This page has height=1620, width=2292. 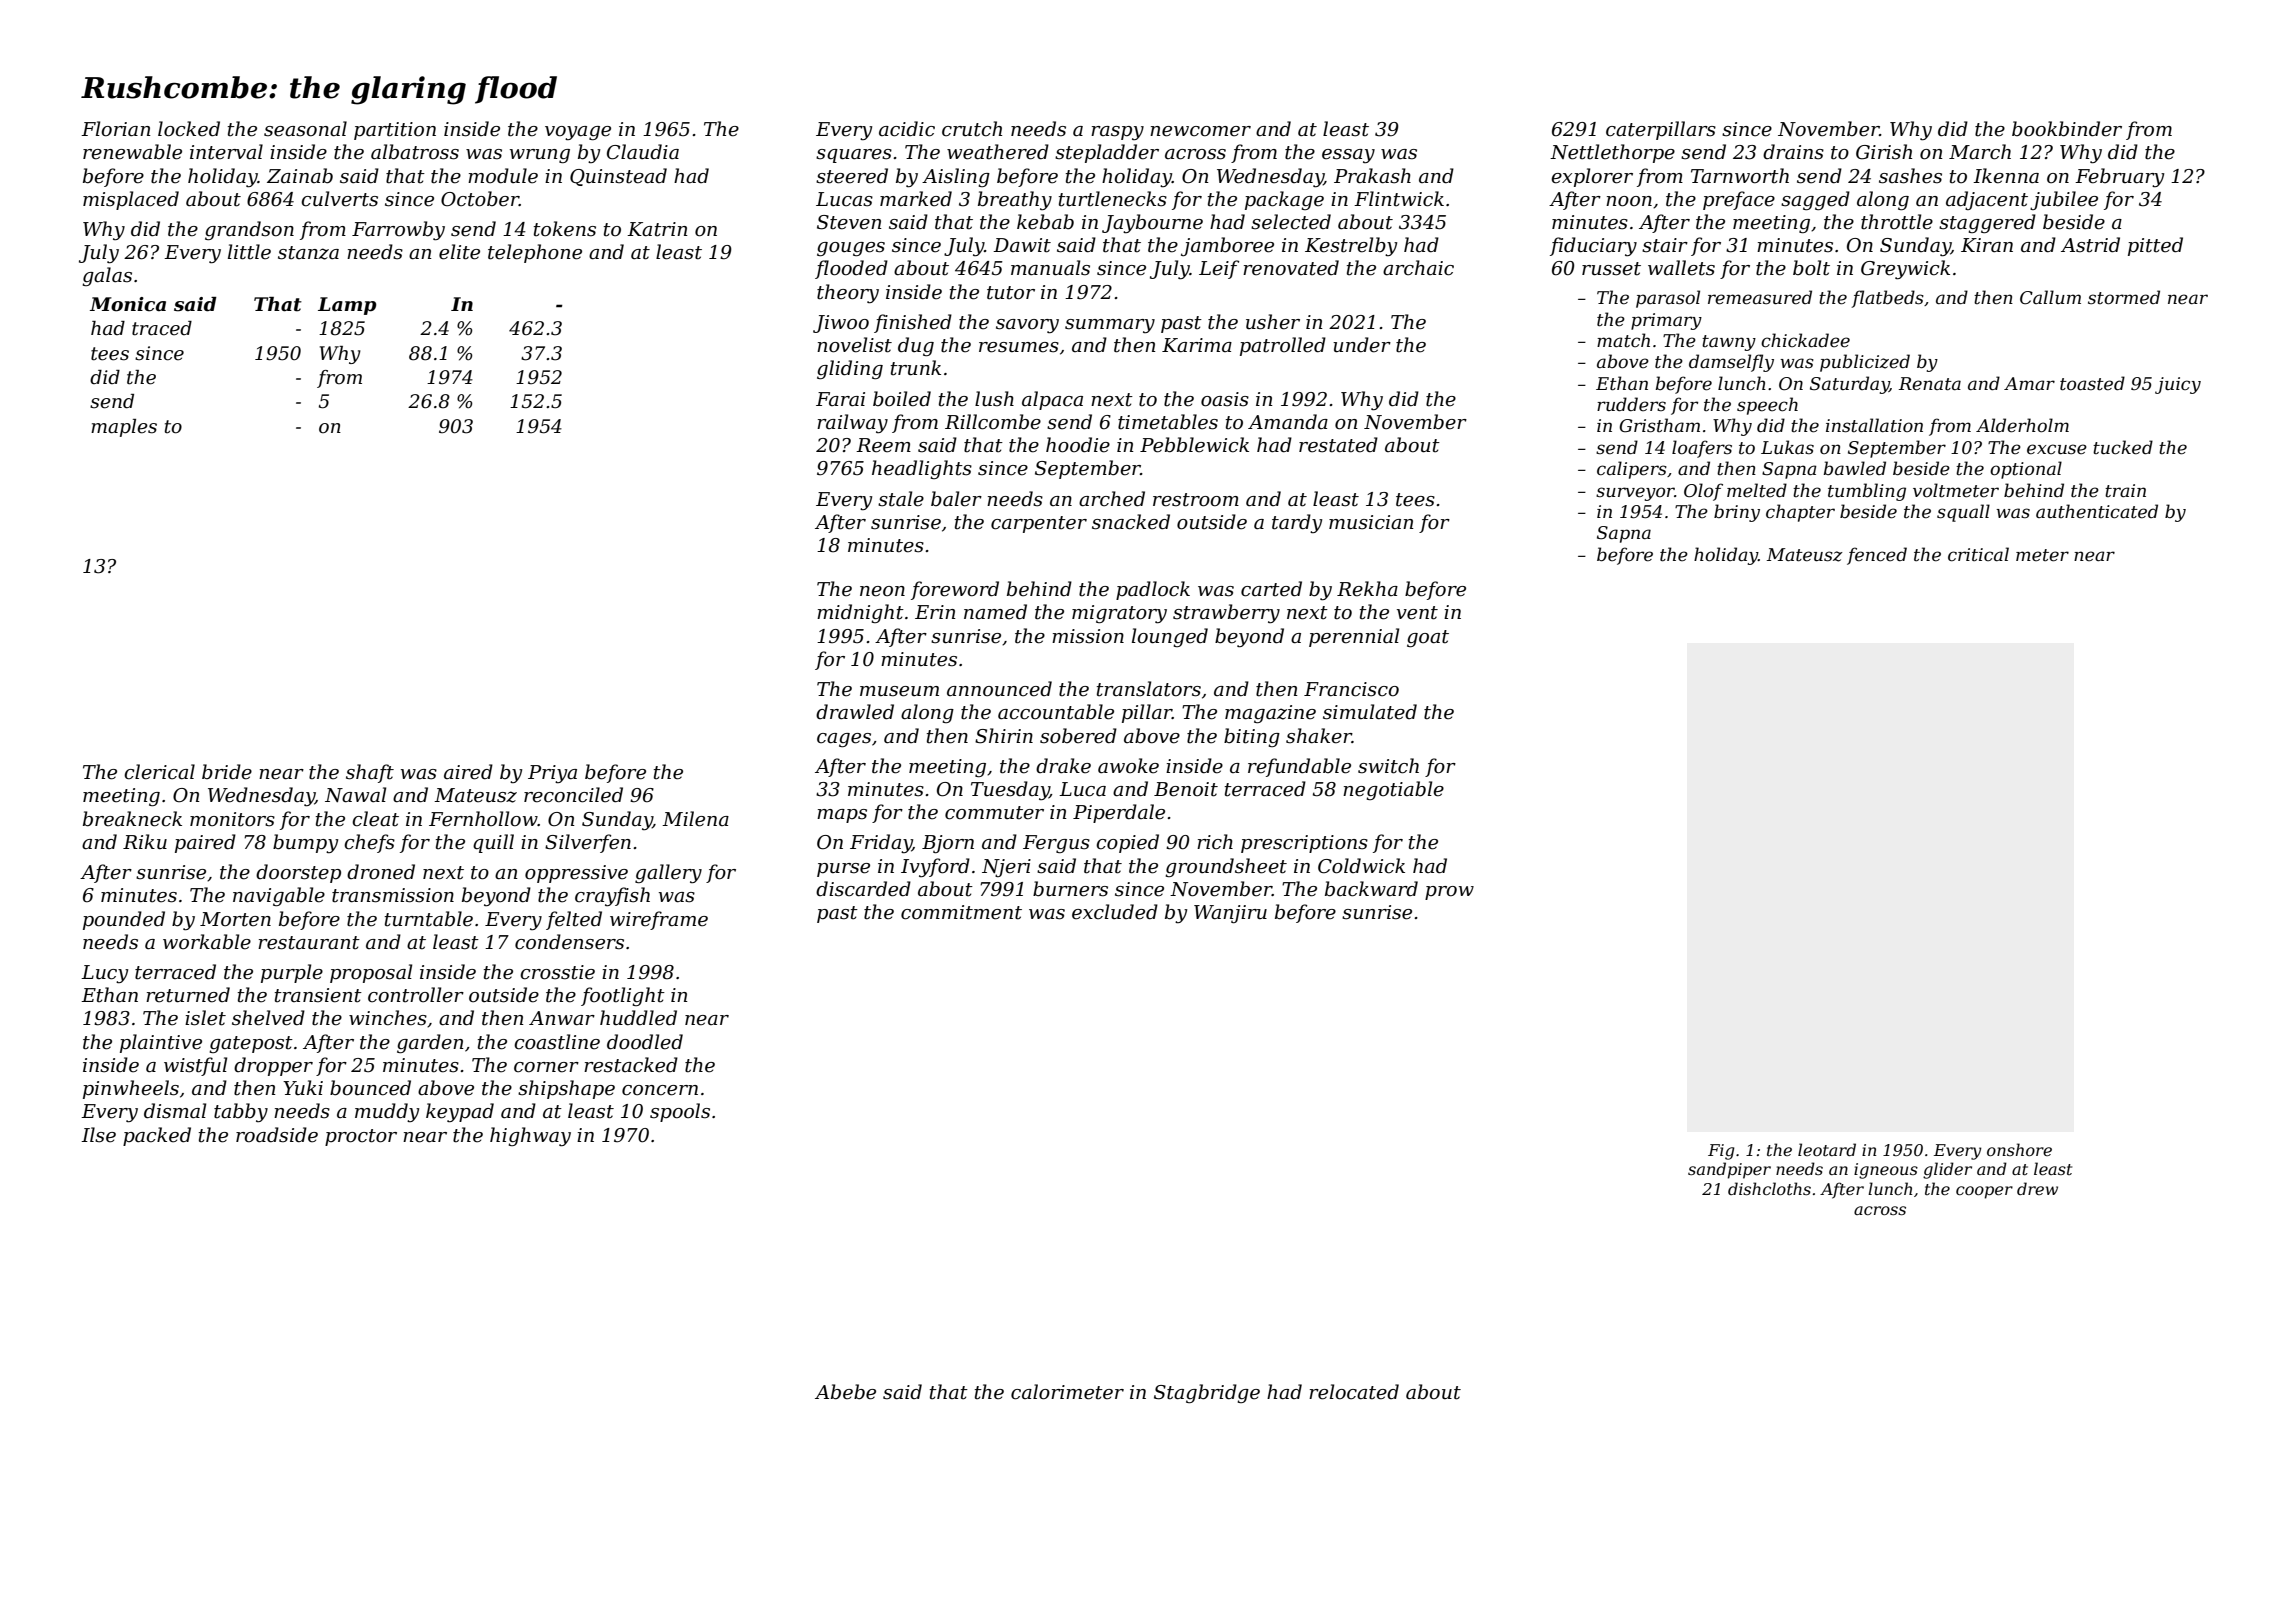 I want to click on Coldwick, so click(x=1361, y=866).
